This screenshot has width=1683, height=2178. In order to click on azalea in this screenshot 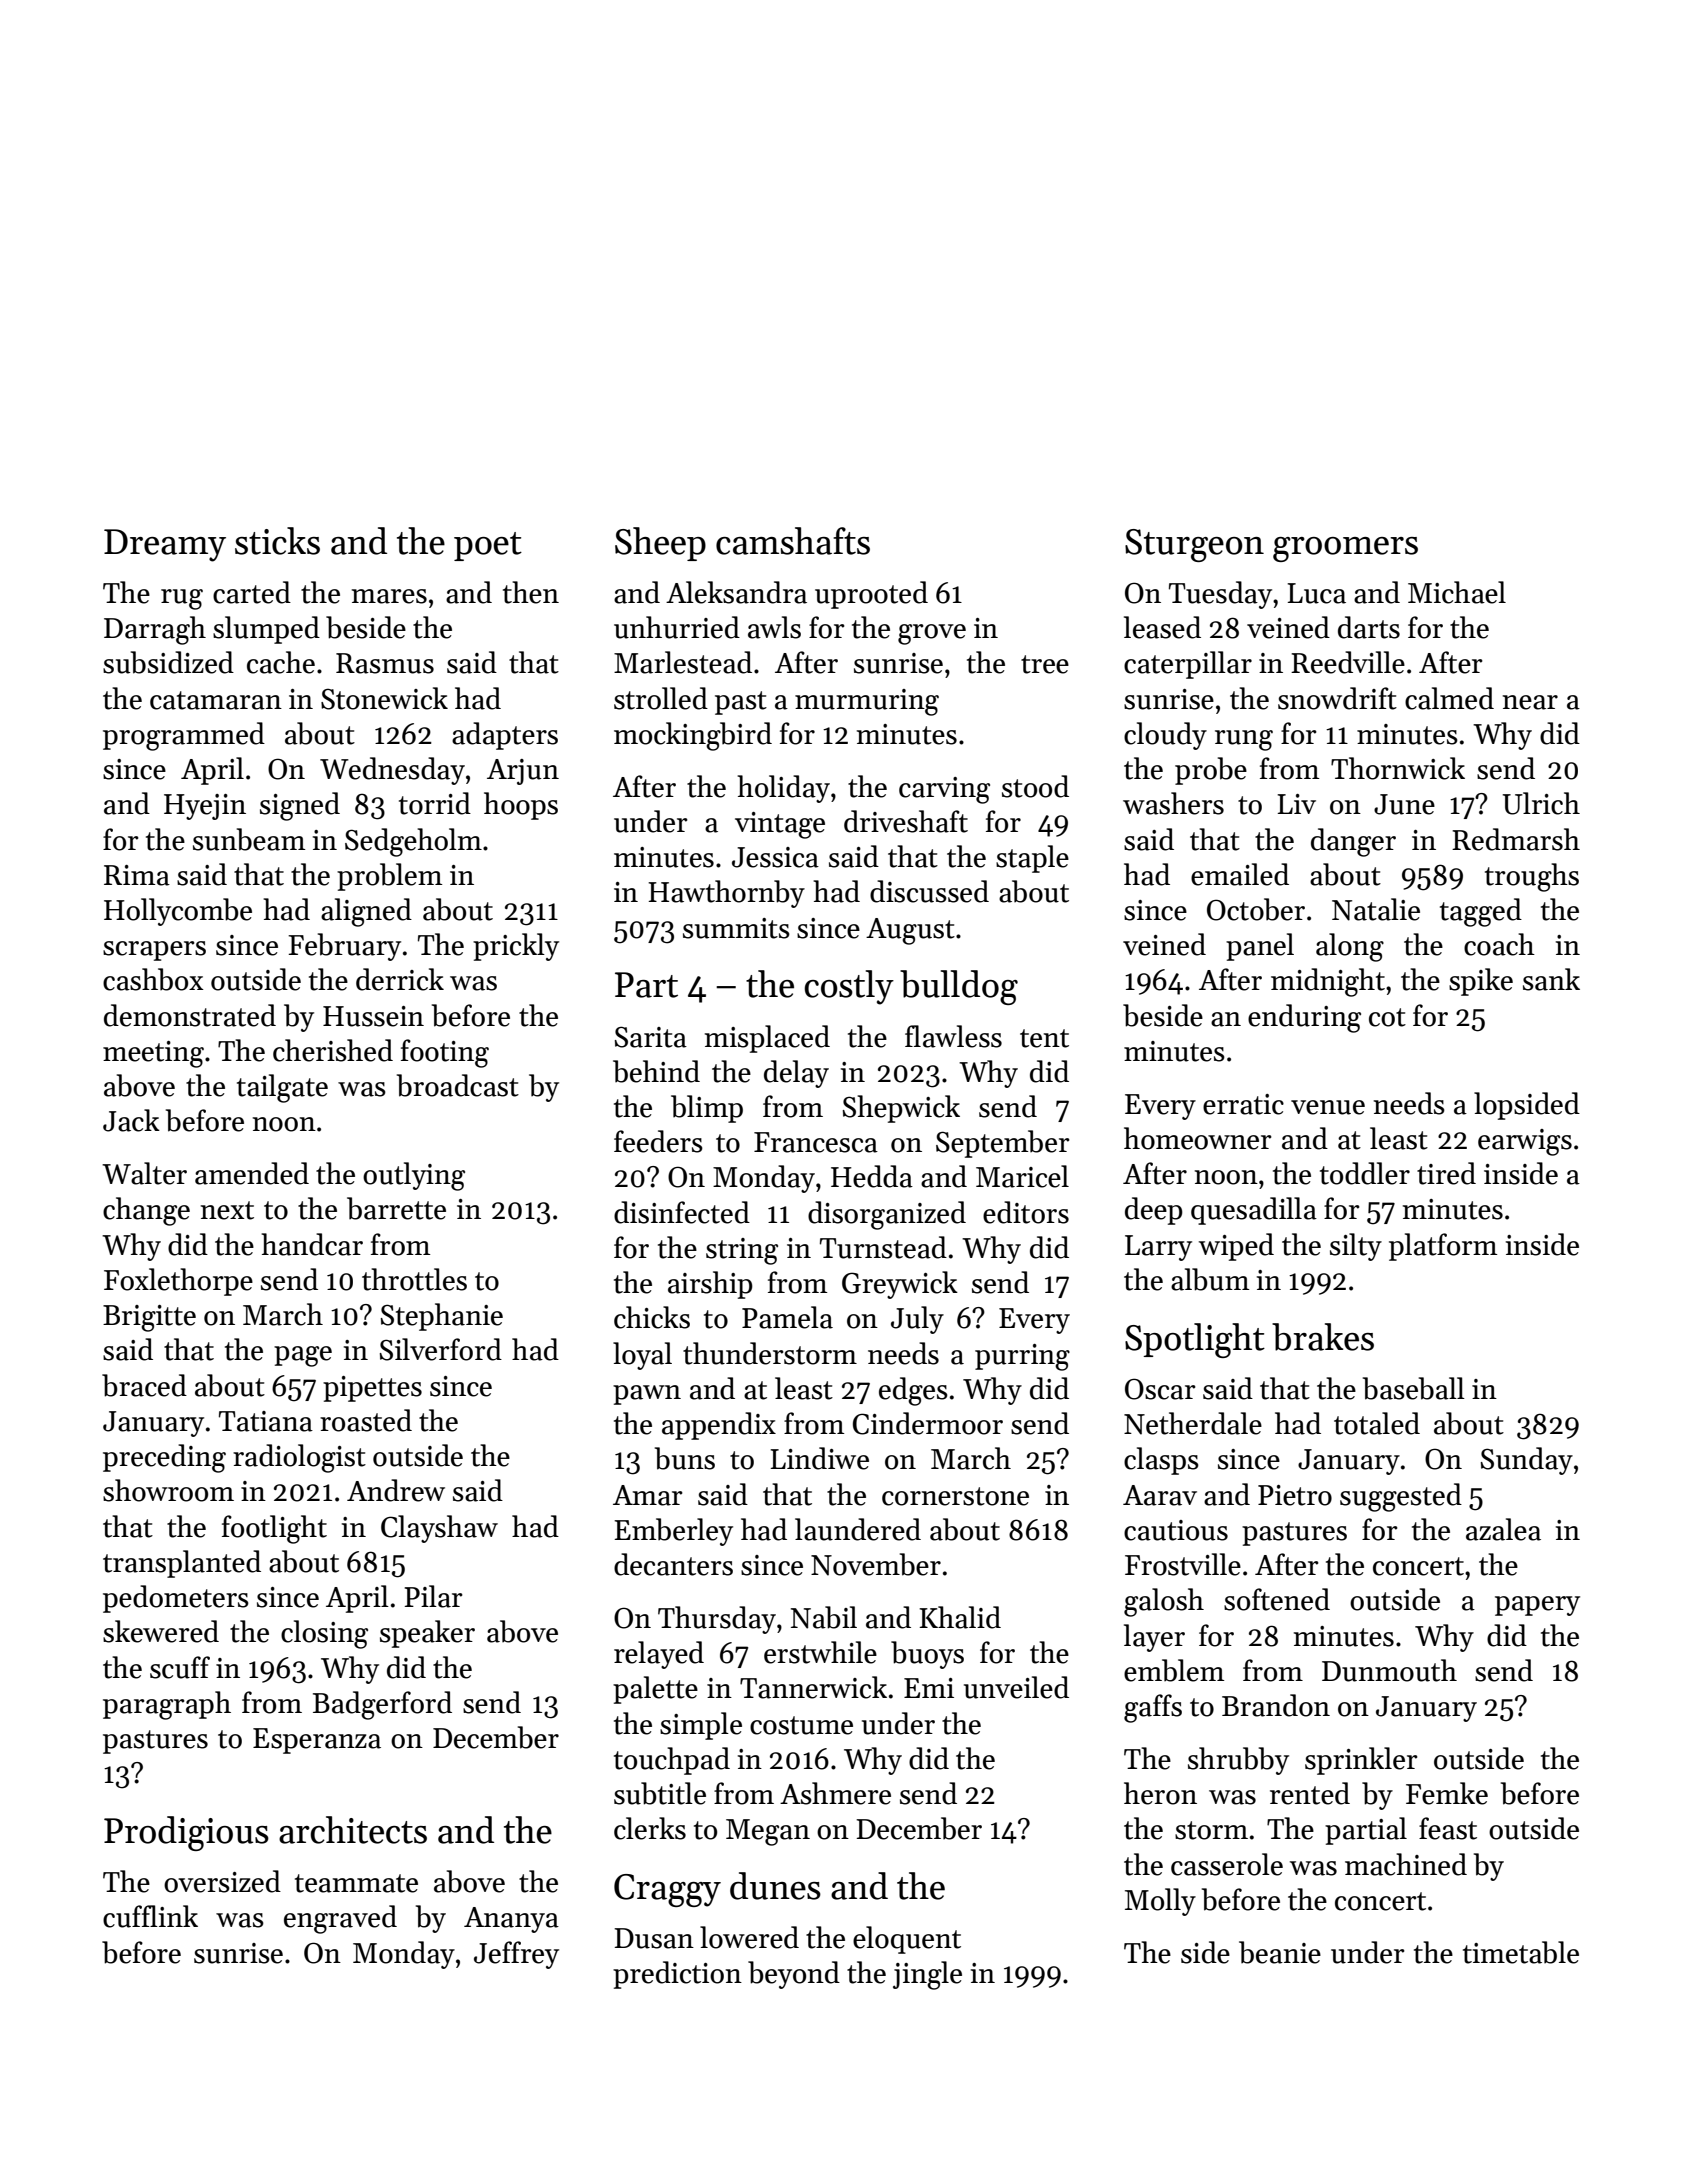, I will do `click(1503, 1529)`.
